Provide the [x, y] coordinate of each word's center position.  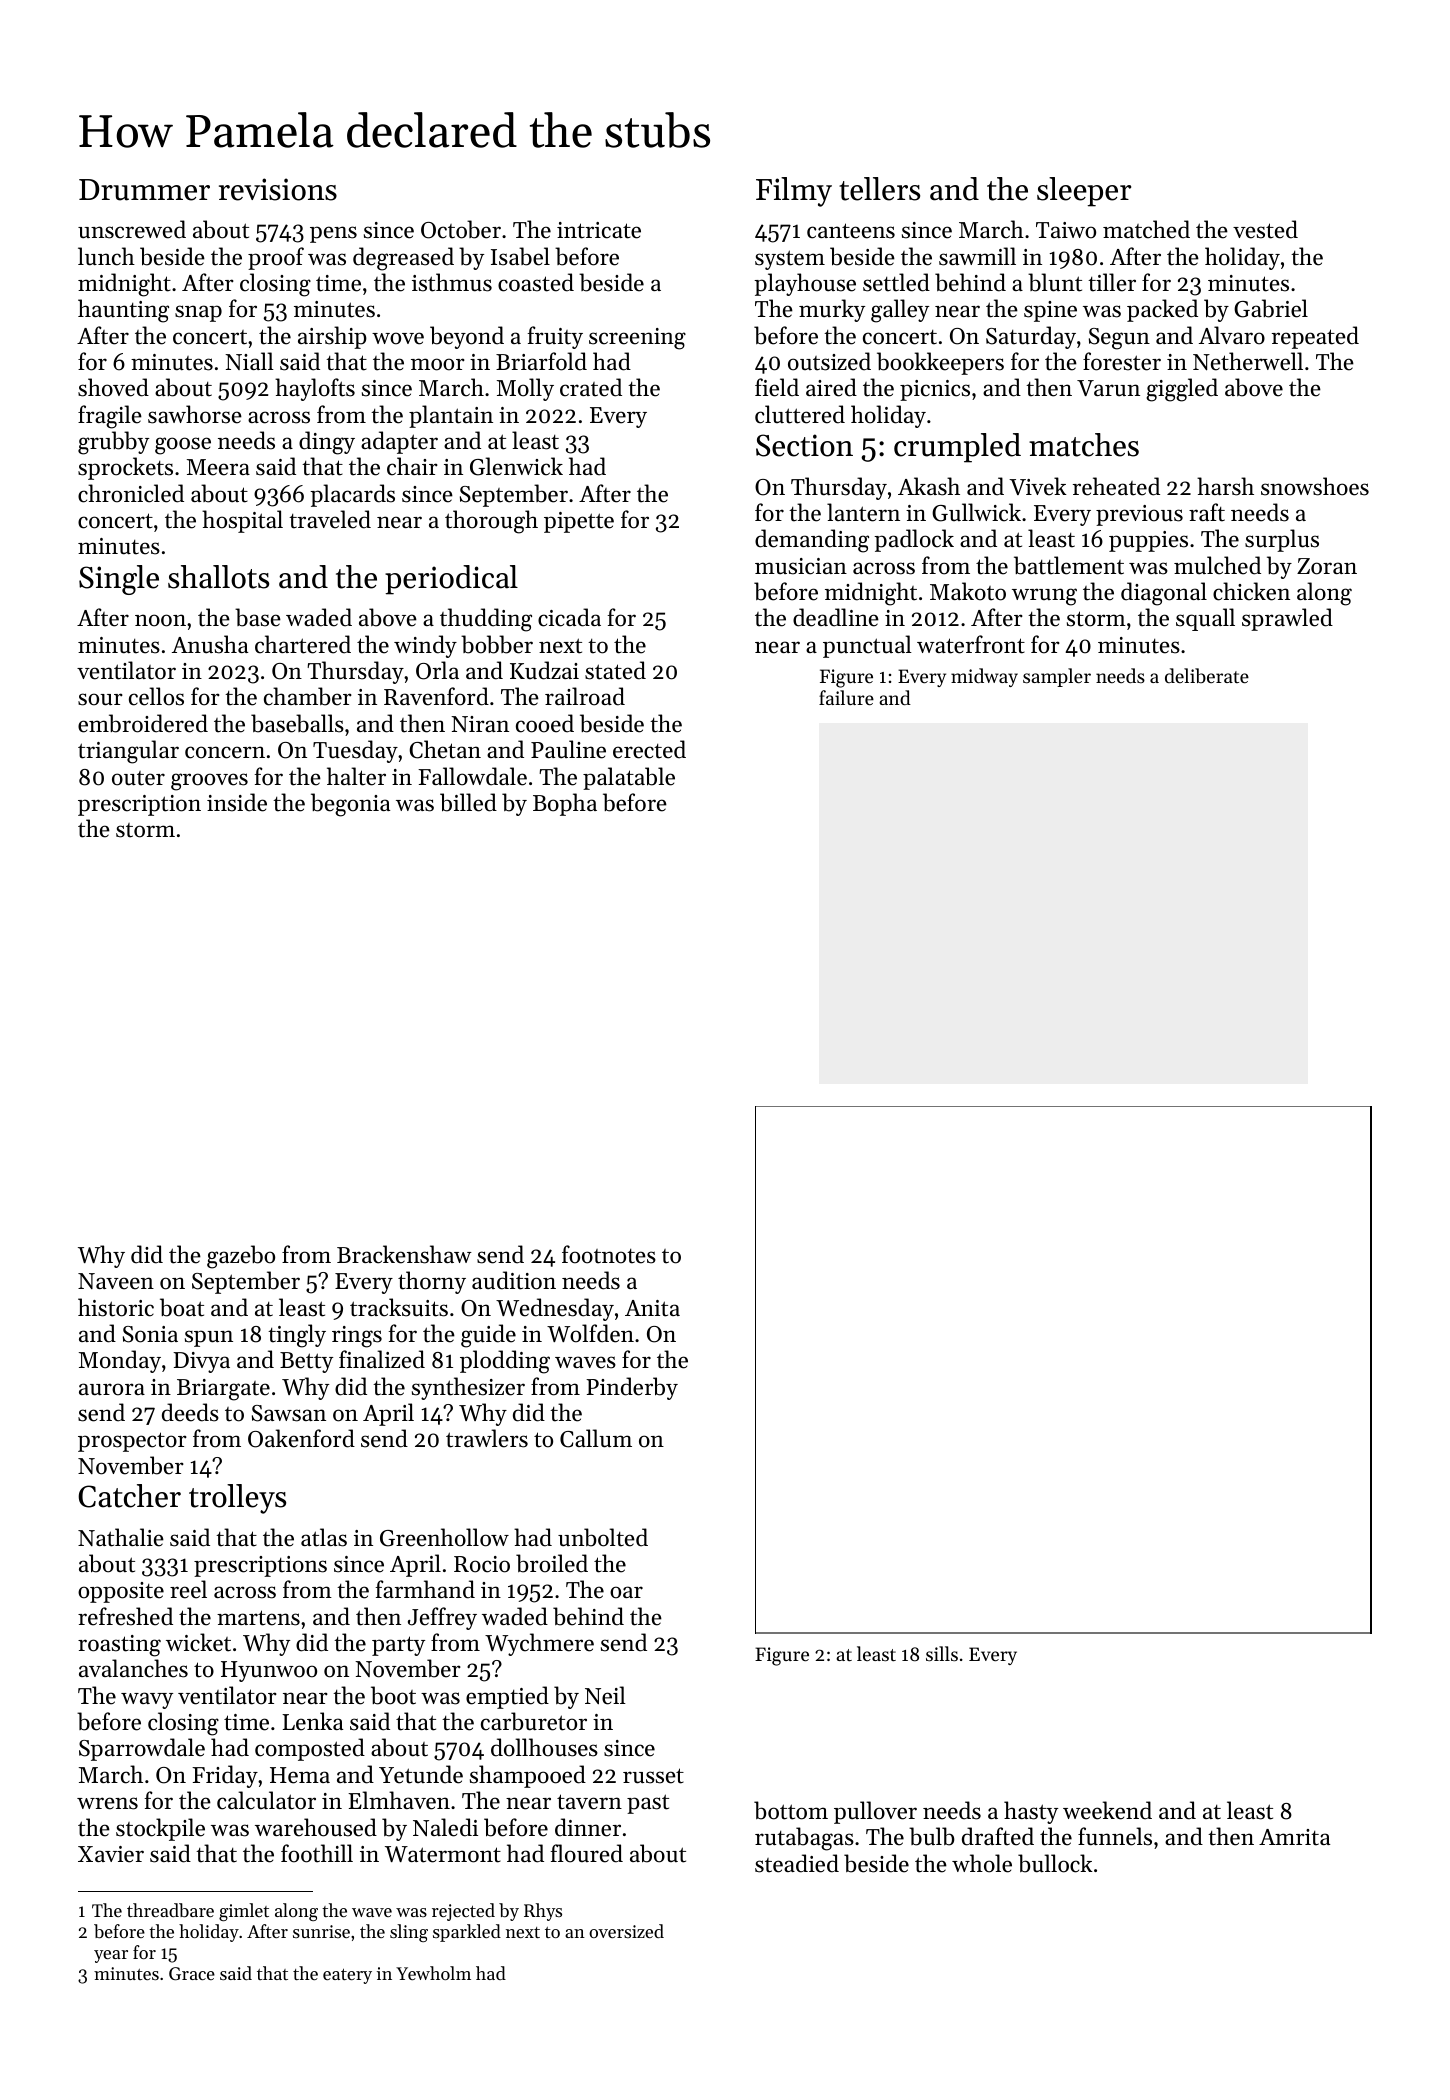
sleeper [1084, 192]
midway [984, 677]
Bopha [565, 804]
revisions [278, 189]
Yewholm [433, 1973]
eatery [347, 1976]
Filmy [794, 192]
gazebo [241, 1257]
